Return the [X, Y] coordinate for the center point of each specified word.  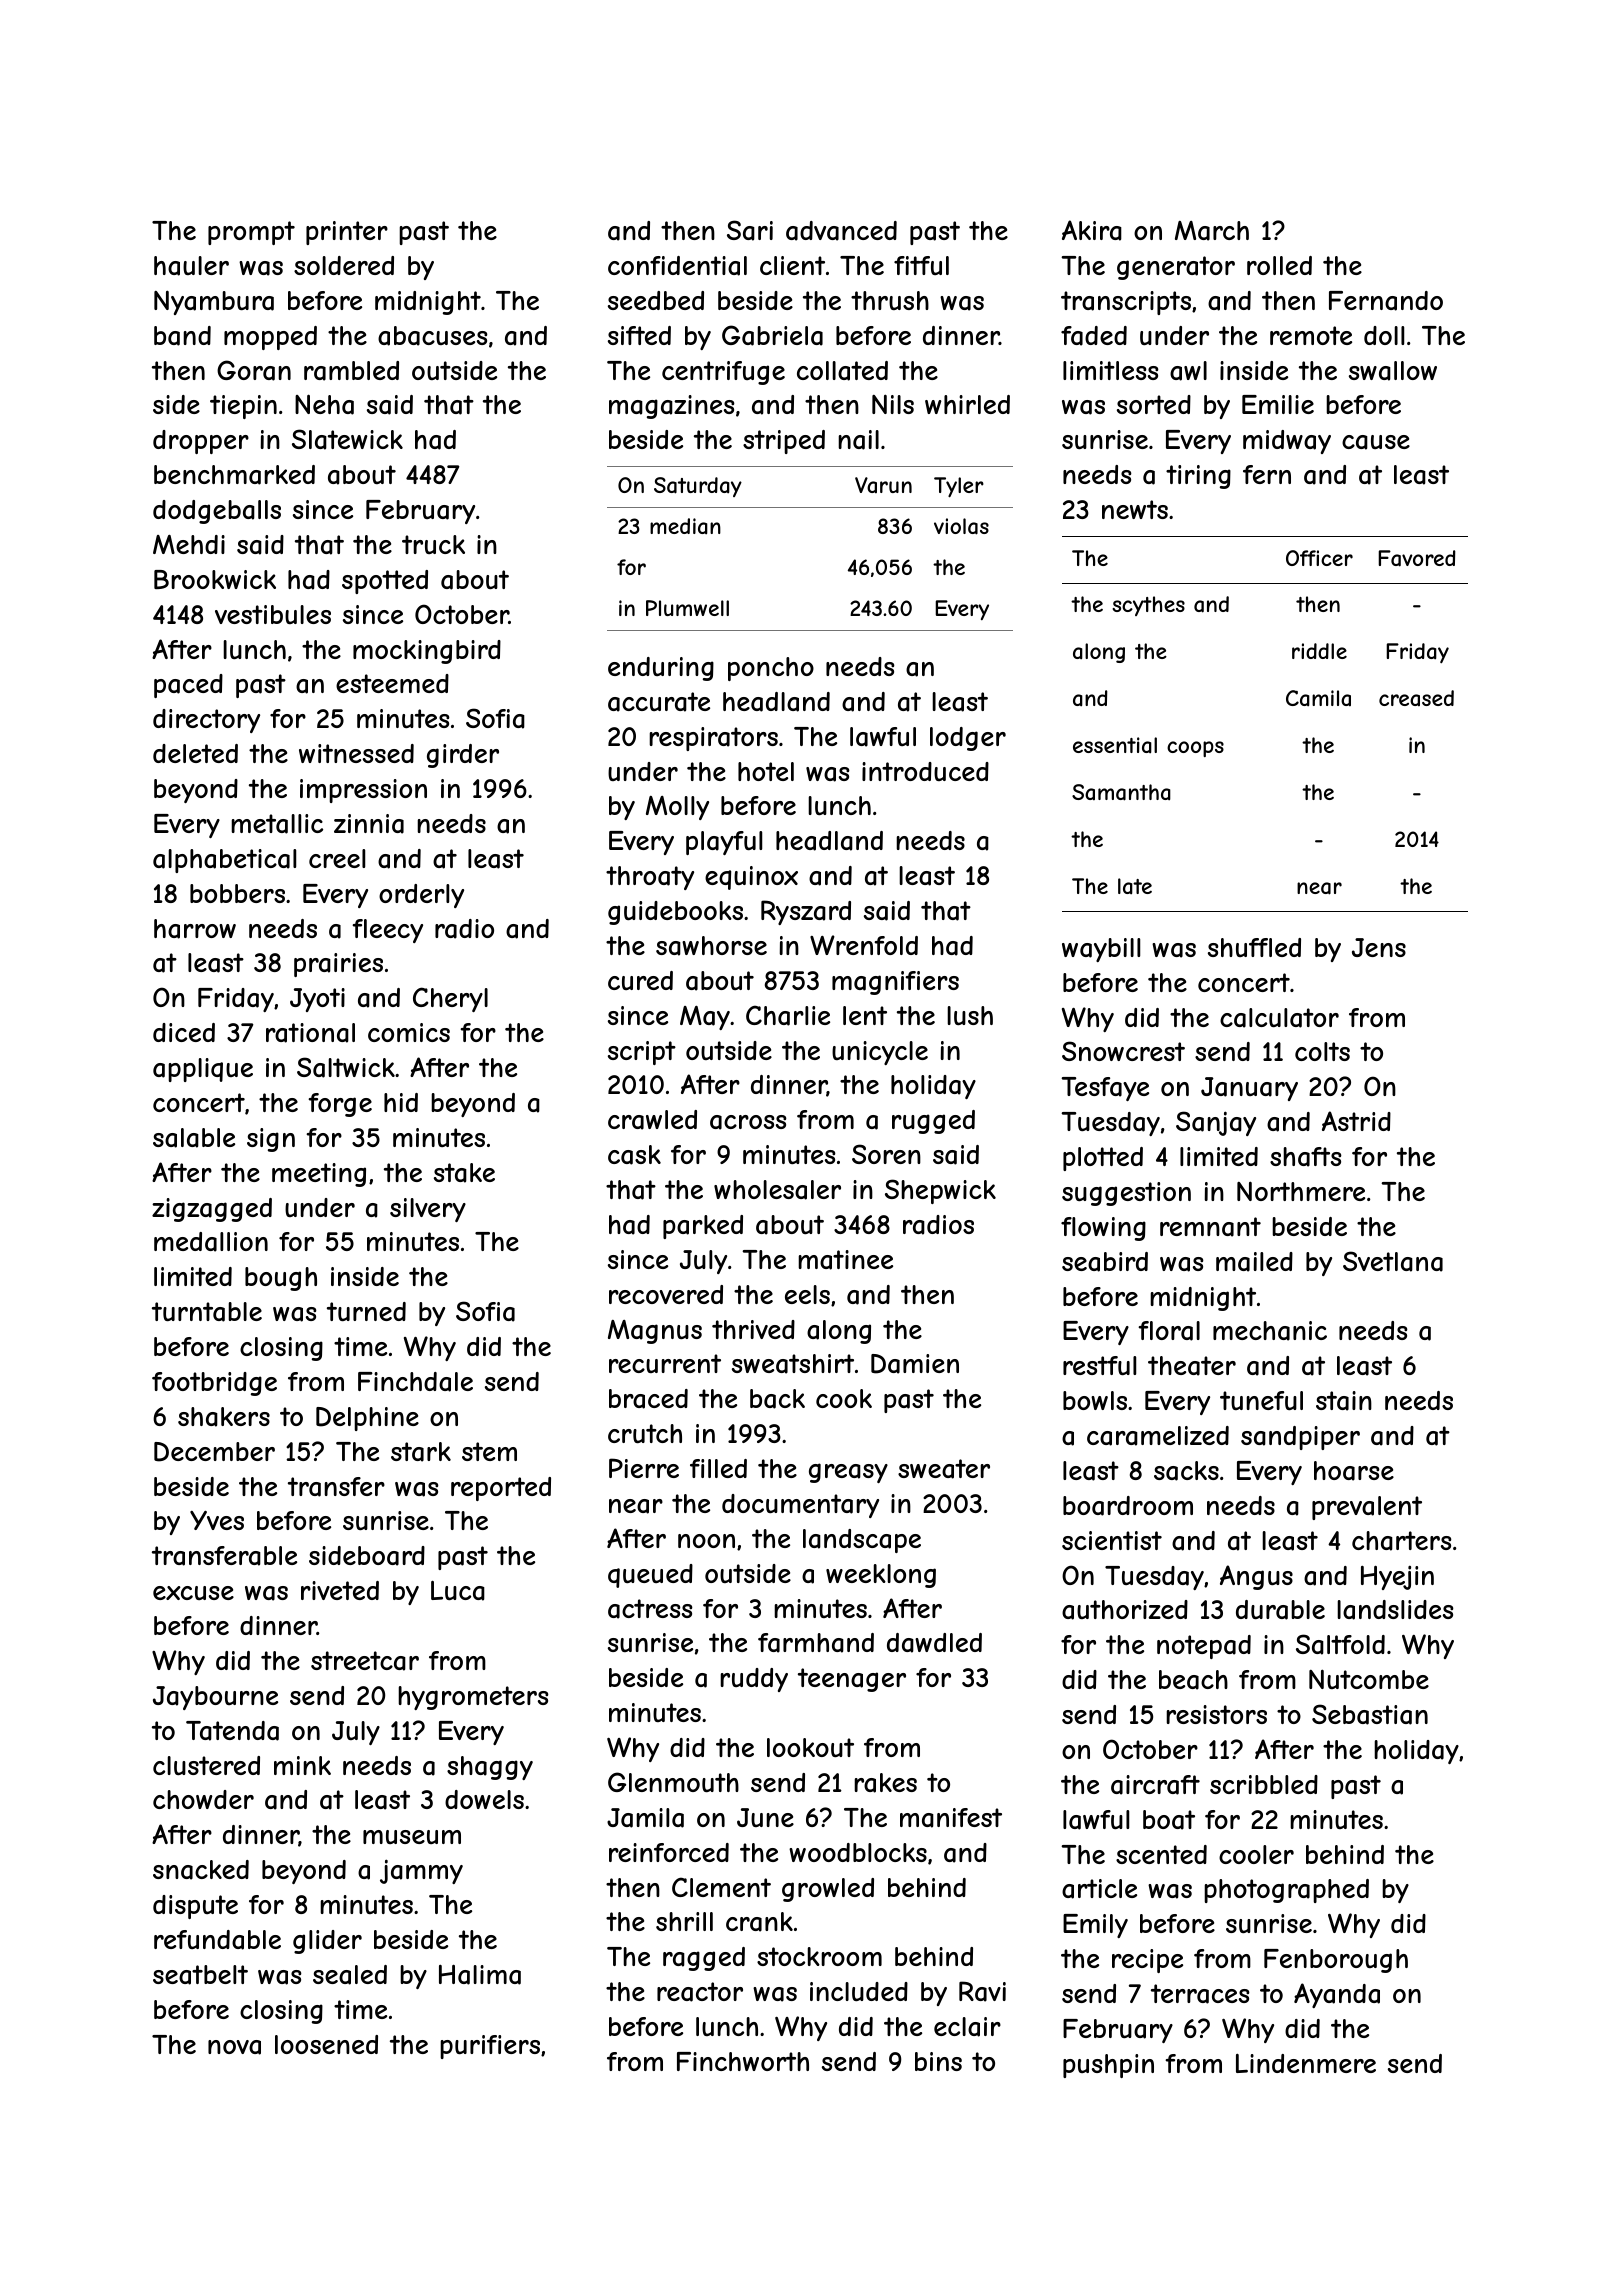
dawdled [934, 1643]
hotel [766, 771]
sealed [350, 1975]
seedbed [656, 300]
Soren [886, 1154]
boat [1169, 1820]
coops [1195, 749]
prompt [251, 233]
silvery [428, 1210]
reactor [700, 1992]
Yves [217, 1520]
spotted [385, 582]
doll [1384, 335]
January [1249, 1089]
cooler [1256, 1854]
